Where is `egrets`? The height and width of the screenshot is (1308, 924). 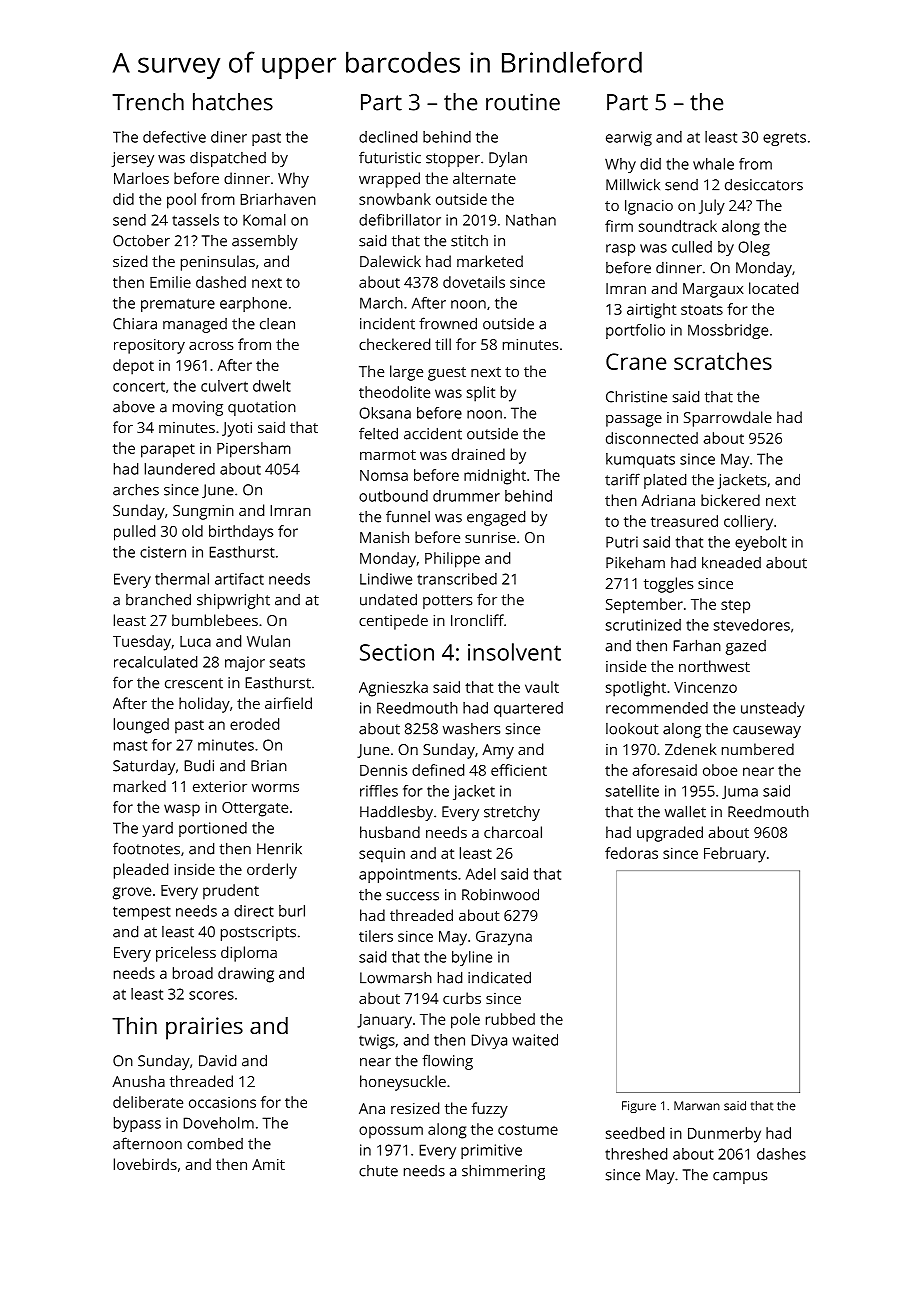
egrets is located at coordinates (784, 139).
